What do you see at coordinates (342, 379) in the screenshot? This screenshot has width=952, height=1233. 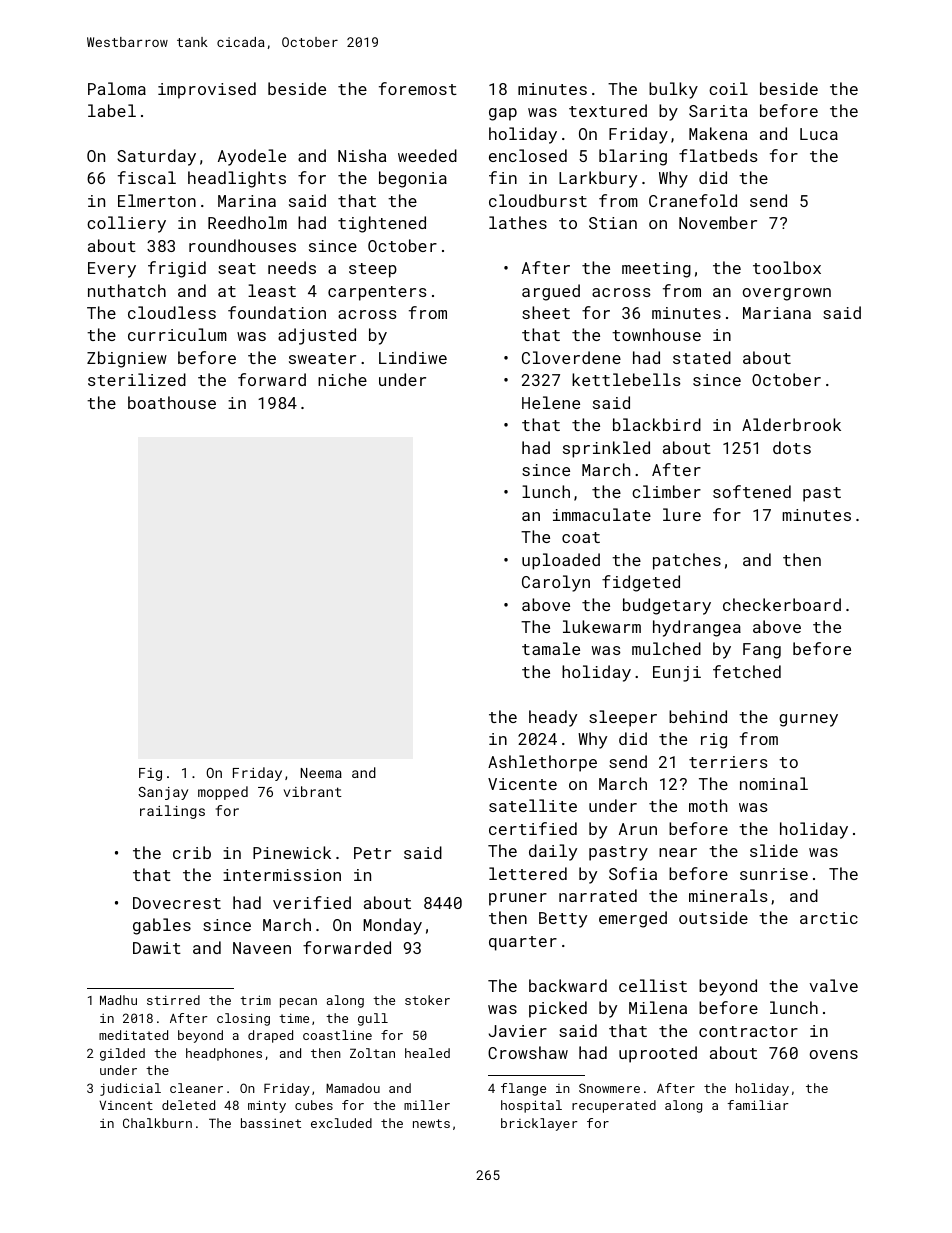 I see `niche` at bounding box center [342, 379].
